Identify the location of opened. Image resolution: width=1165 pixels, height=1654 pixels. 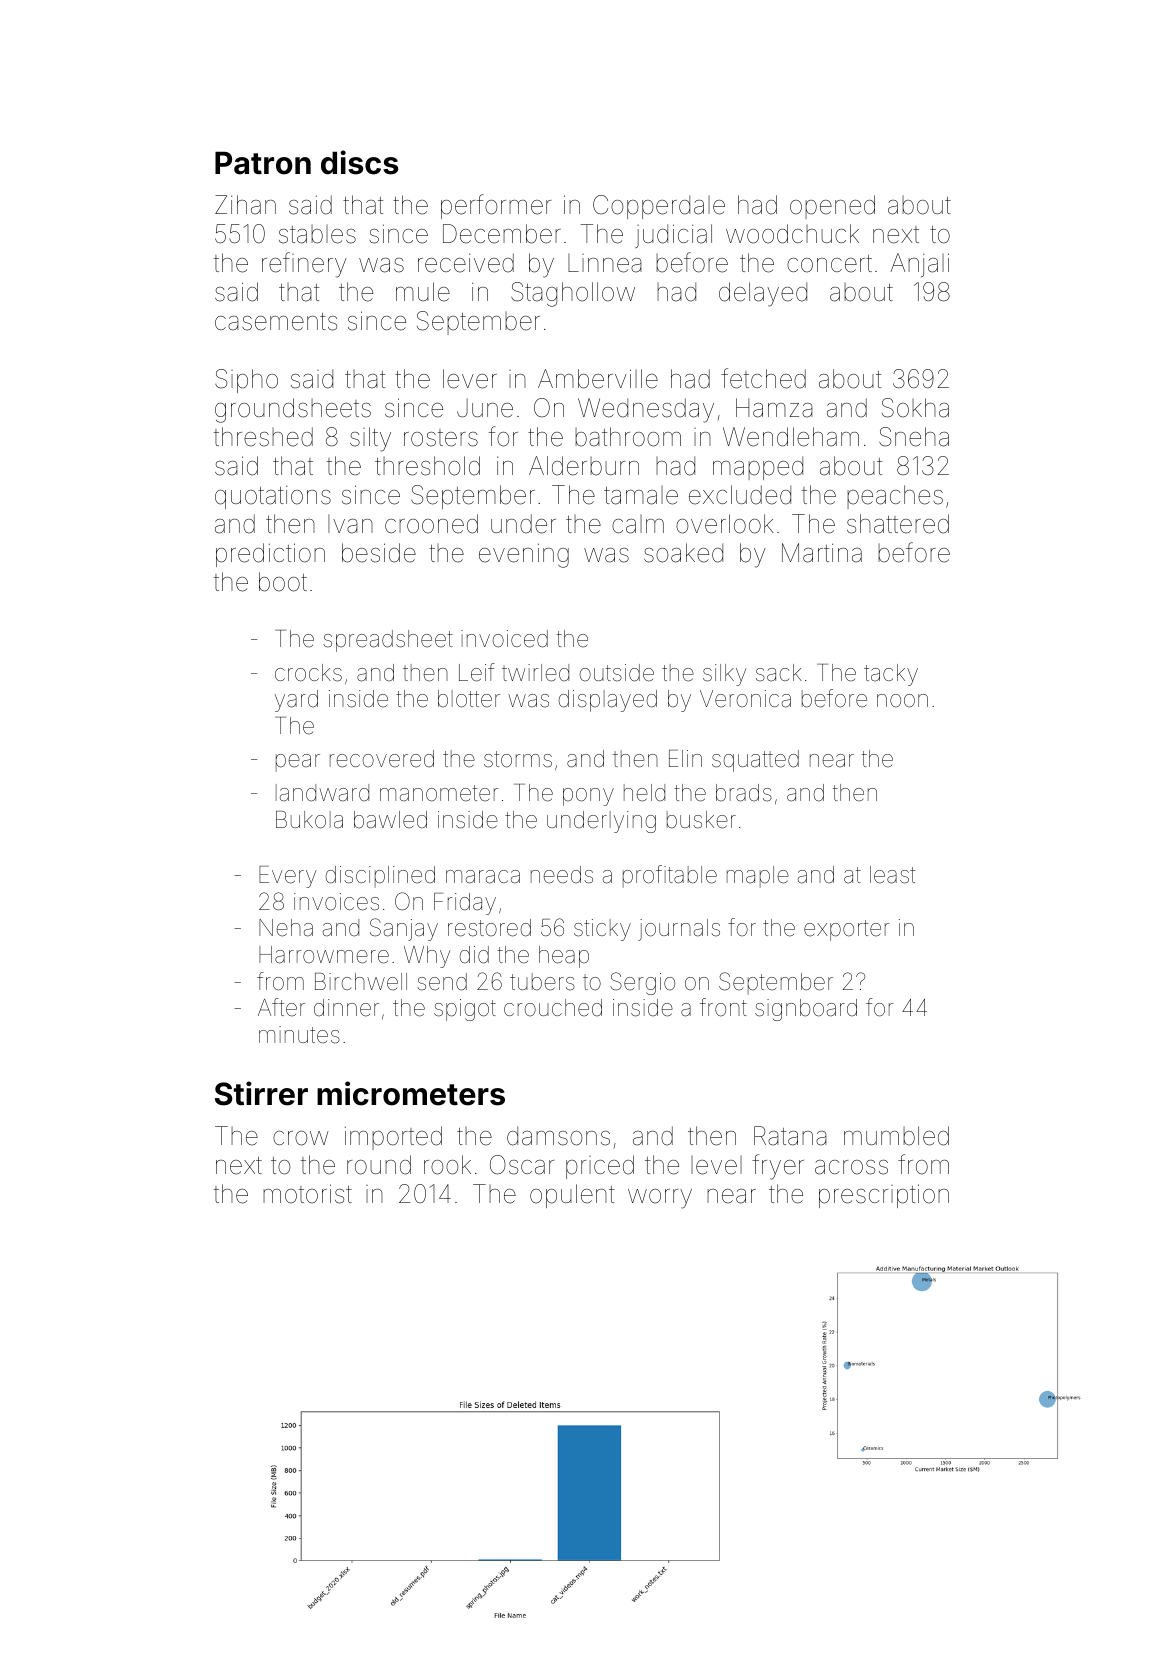
(832, 207).
